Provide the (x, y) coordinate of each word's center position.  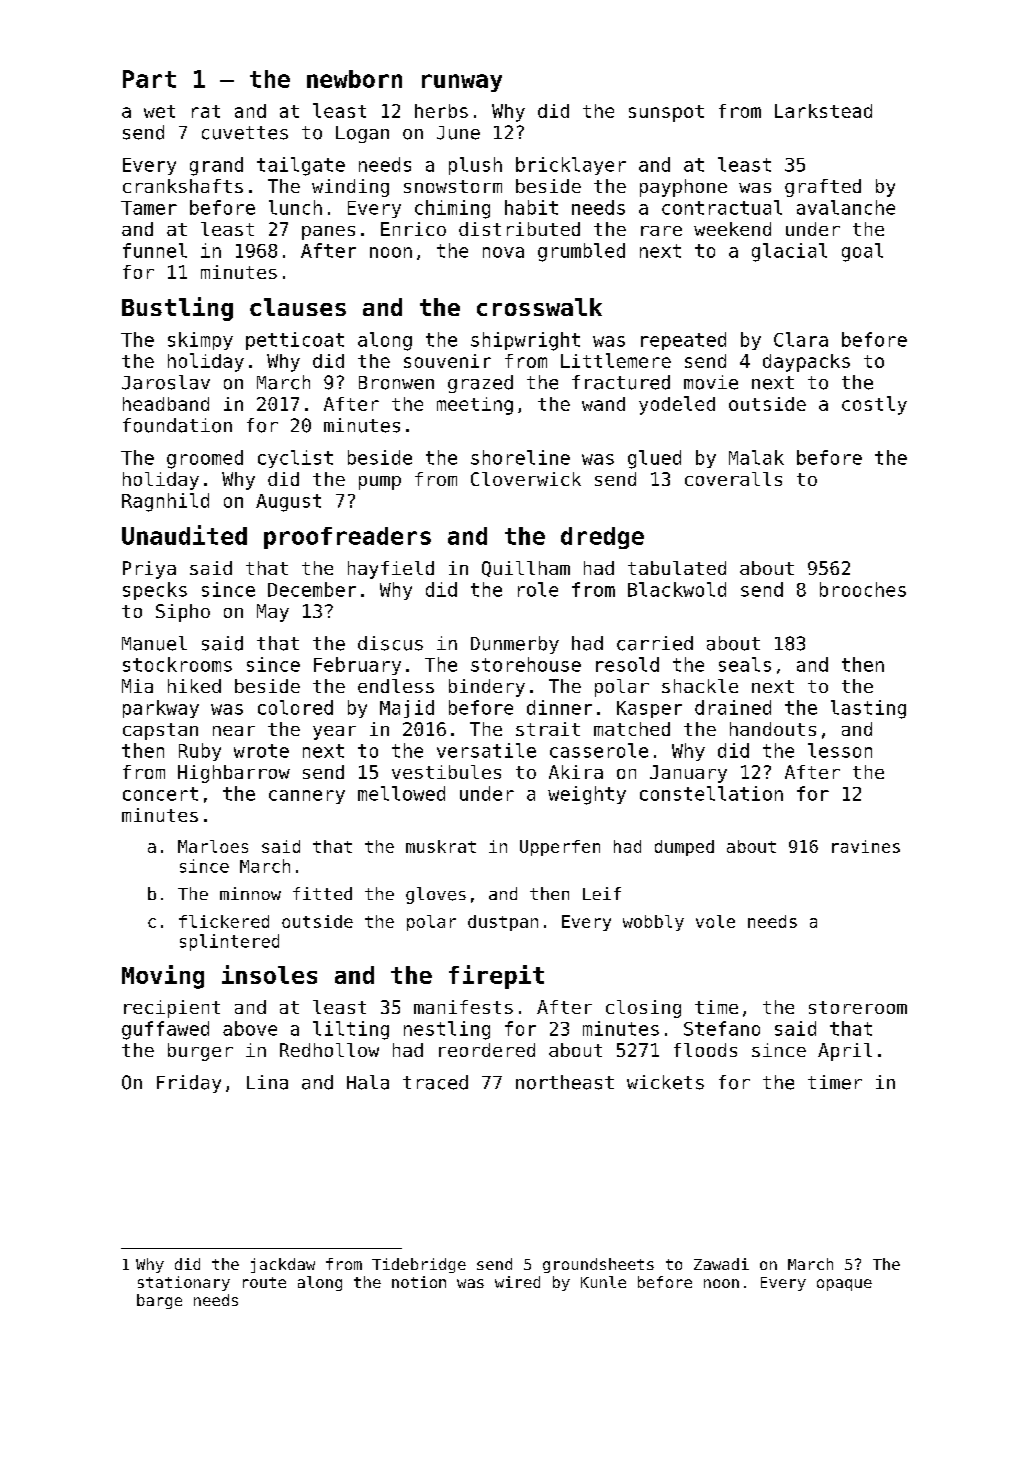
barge (159, 1301)
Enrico (413, 229)
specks (155, 591)
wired (517, 1282)
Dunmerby (515, 645)
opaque (844, 1285)
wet (159, 111)
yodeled (677, 405)
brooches (863, 589)
